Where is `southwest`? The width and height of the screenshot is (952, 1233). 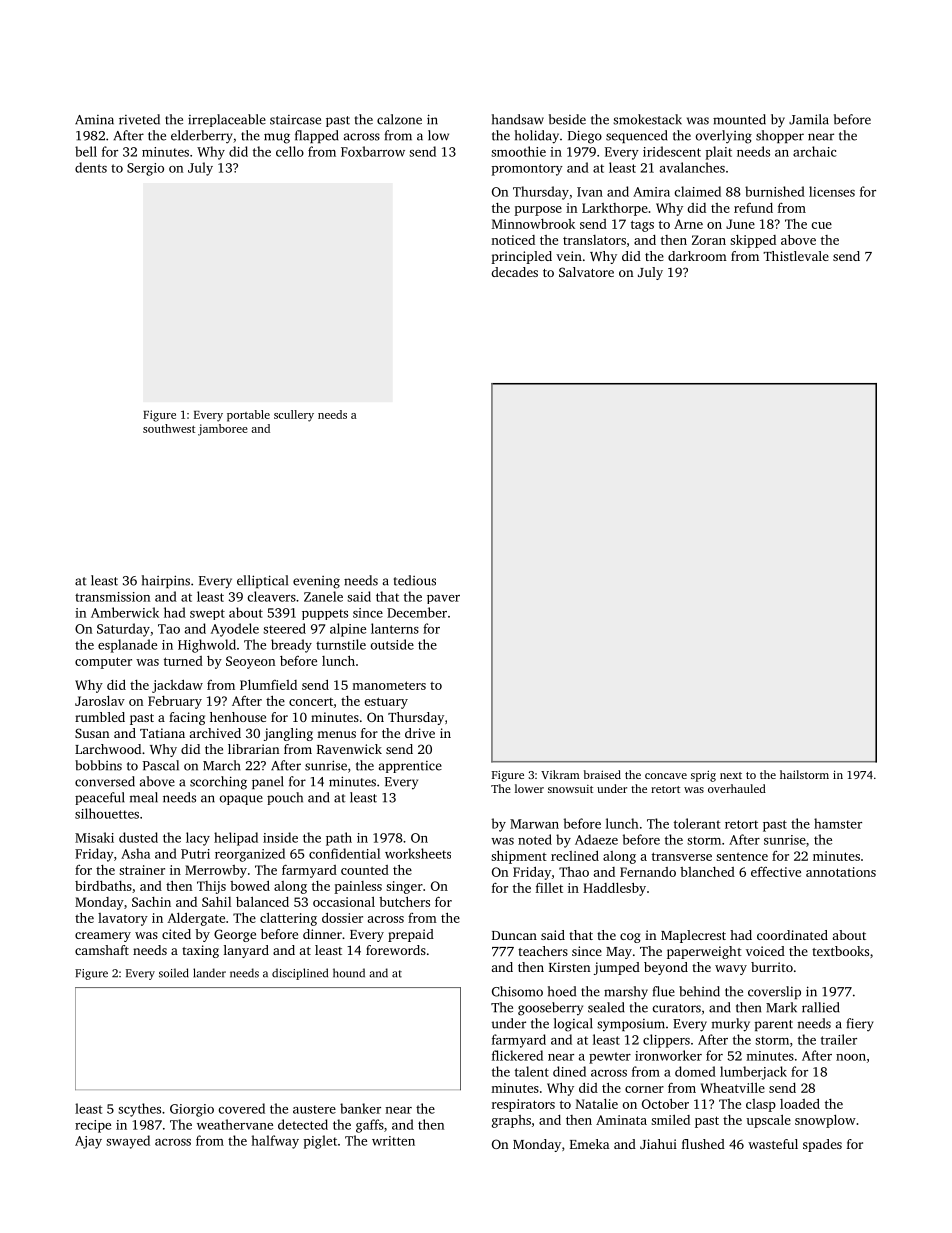 southwest is located at coordinates (169, 428).
